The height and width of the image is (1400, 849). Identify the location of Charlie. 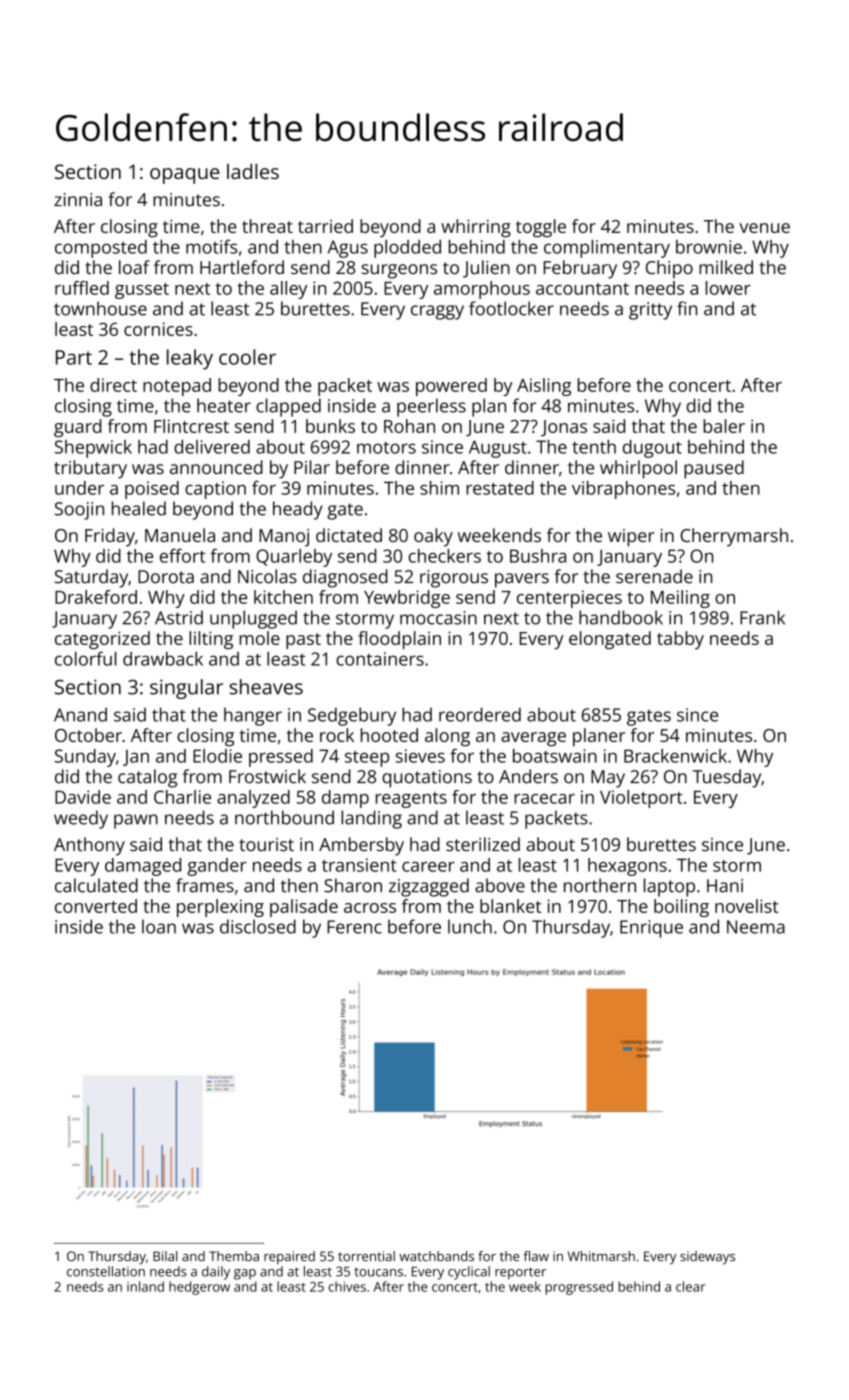
(182, 797).
